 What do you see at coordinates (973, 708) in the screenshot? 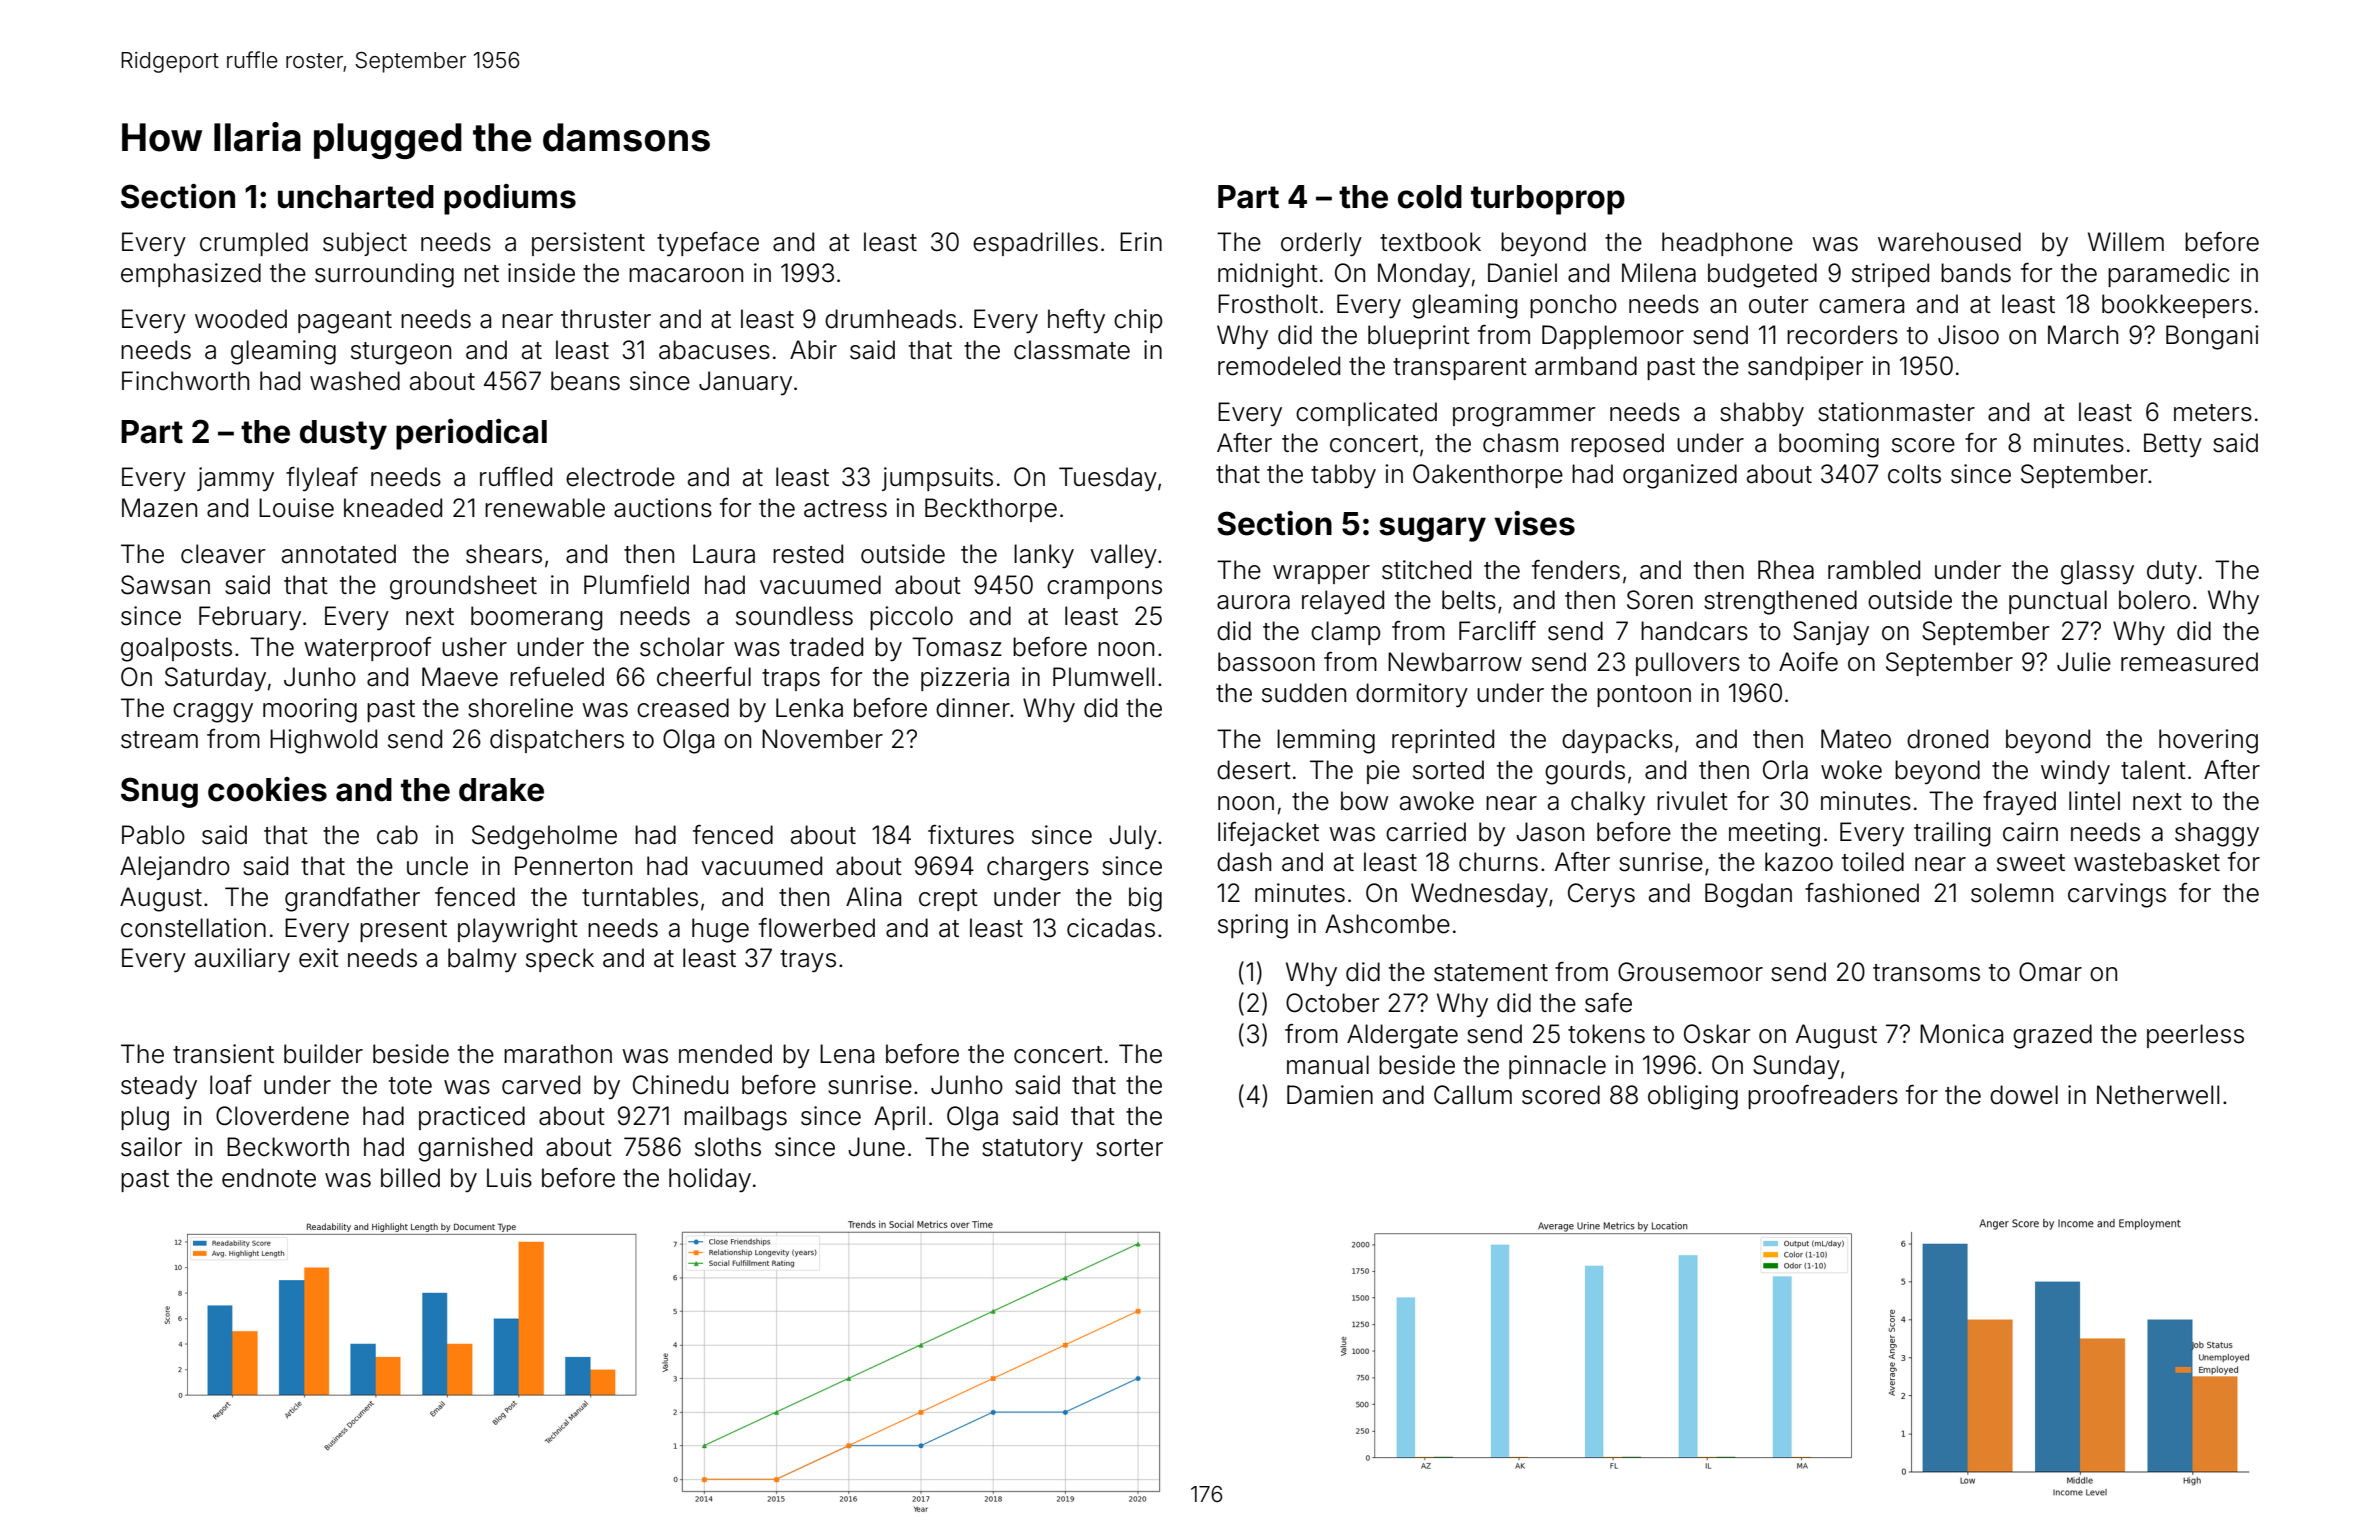
I see `dinner` at bounding box center [973, 708].
